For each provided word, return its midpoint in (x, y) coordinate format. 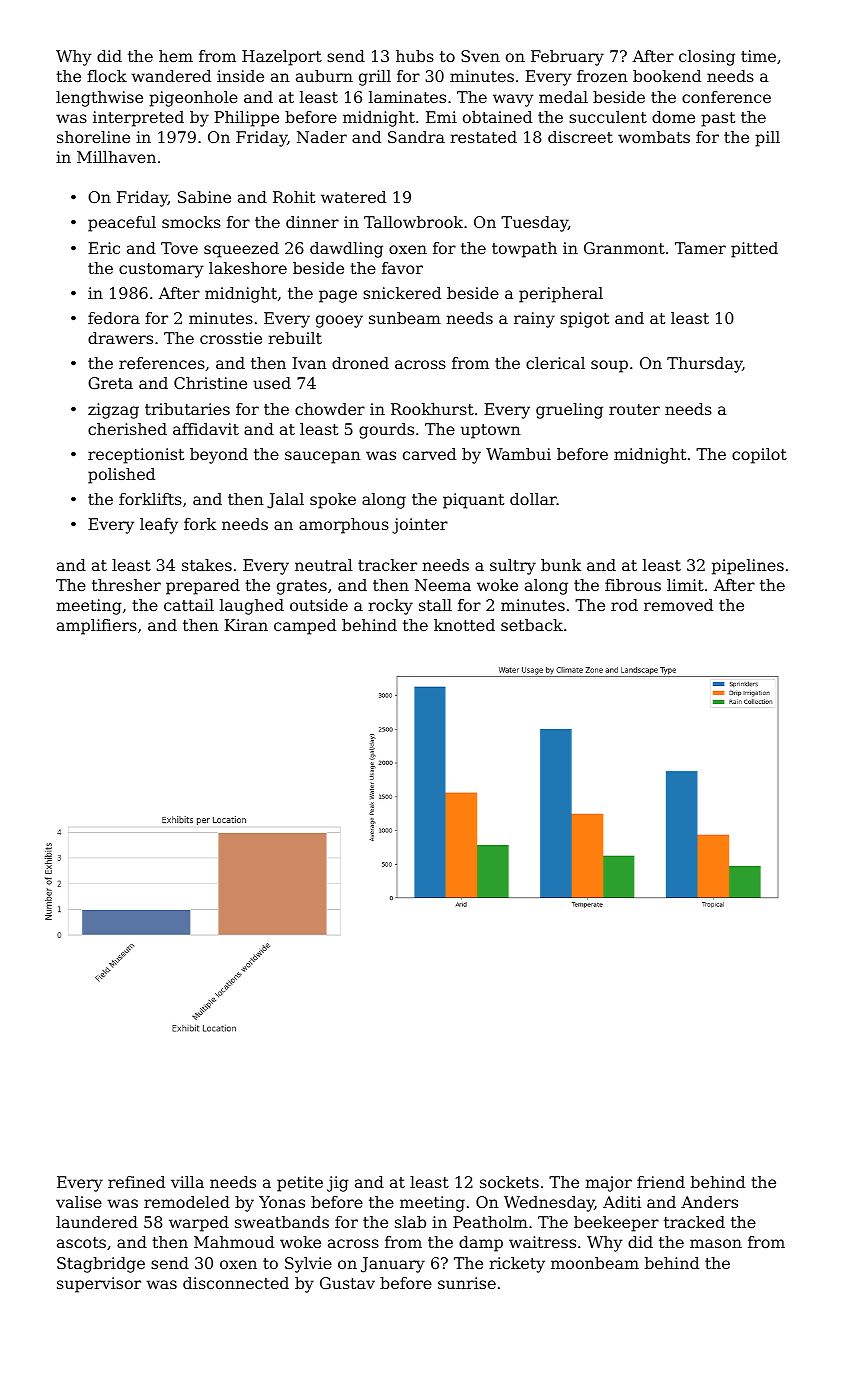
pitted (754, 250)
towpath (524, 250)
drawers (120, 338)
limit (685, 585)
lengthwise (99, 99)
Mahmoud (234, 1242)
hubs (415, 56)
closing (707, 58)
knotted (464, 625)
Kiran (246, 625)
